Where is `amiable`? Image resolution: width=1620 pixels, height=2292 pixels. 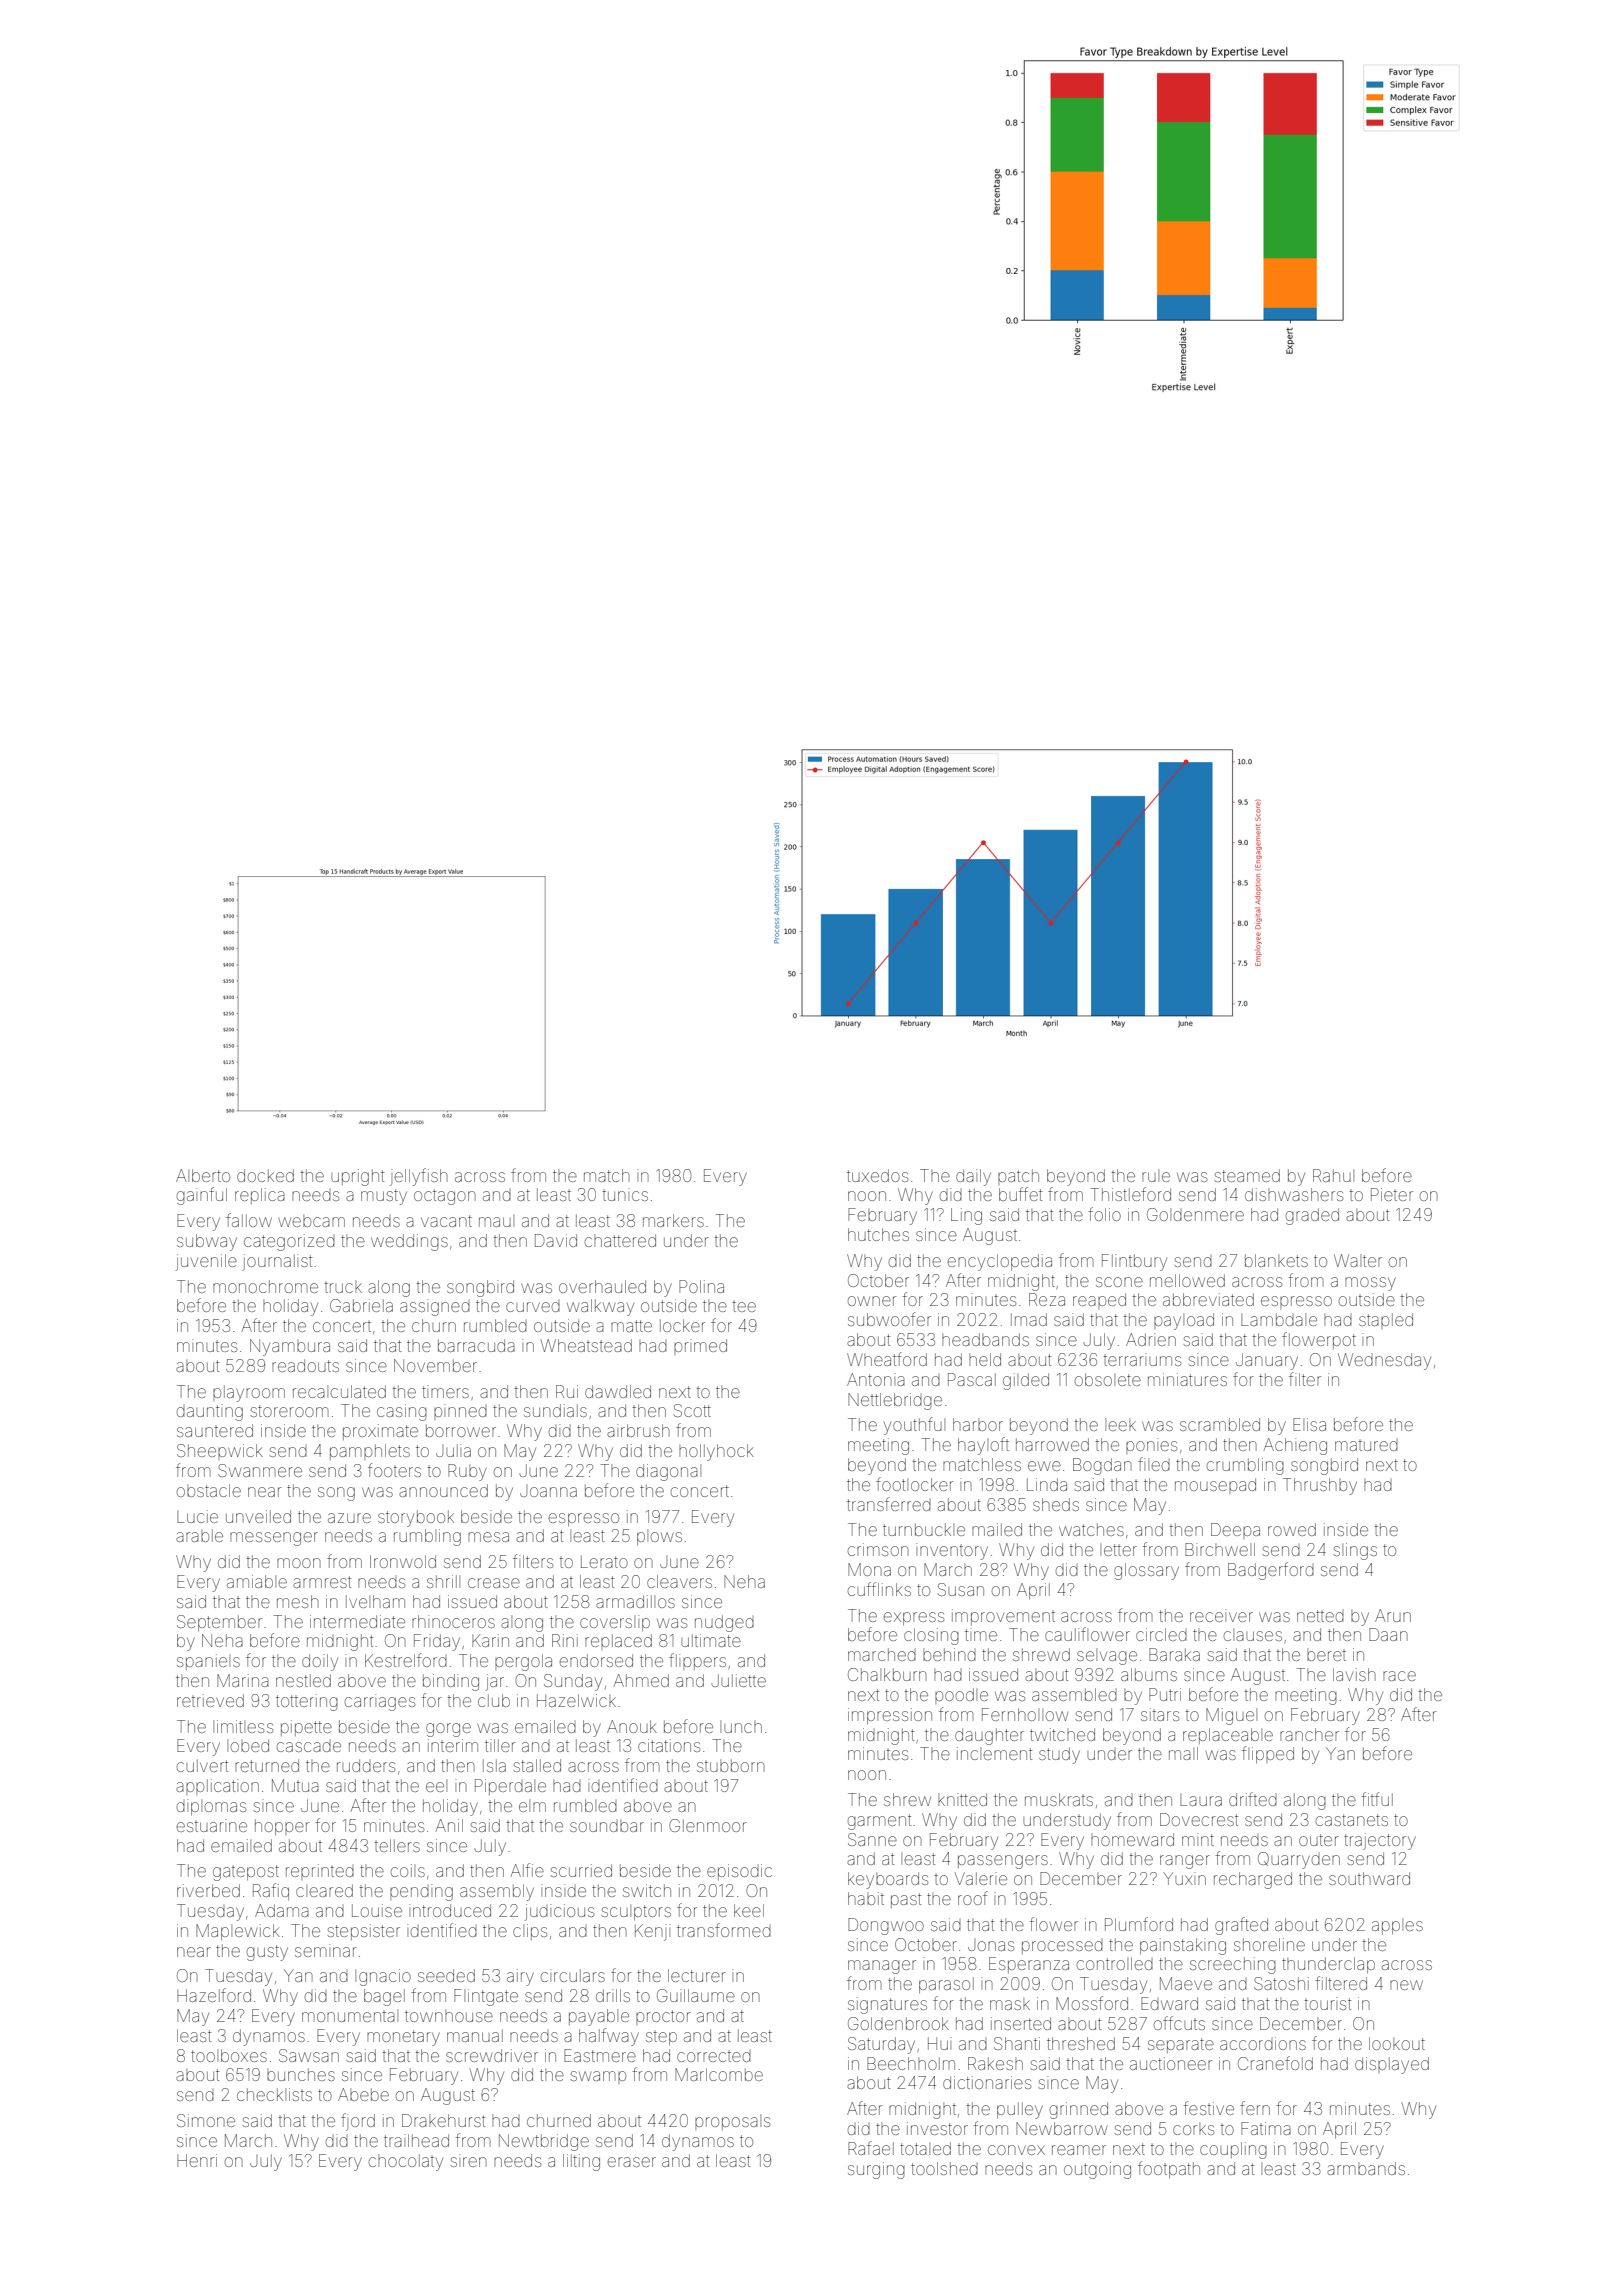
amiable is located at coordinates (257, 1581).
